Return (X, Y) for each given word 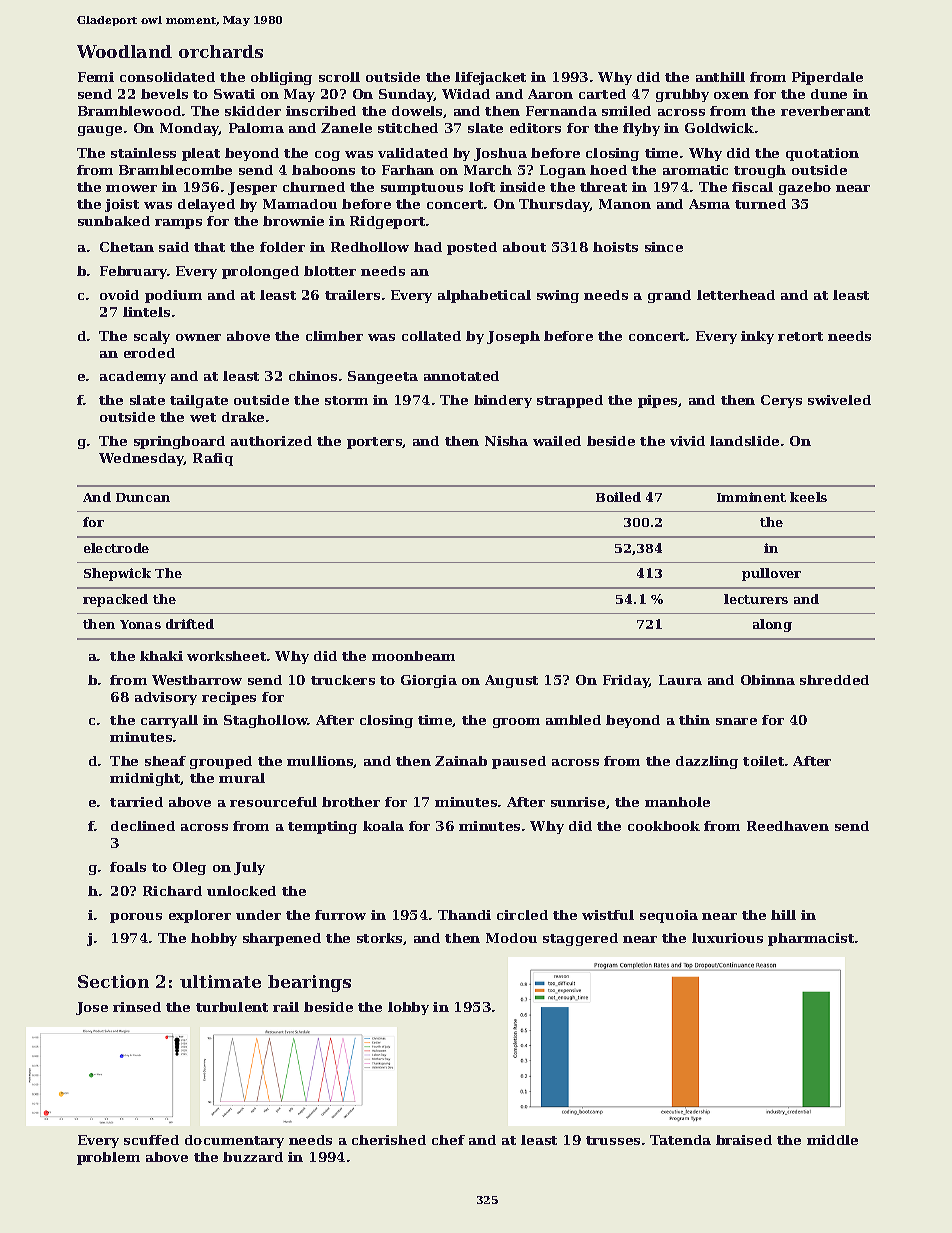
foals (128, 867)
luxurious (727, 938)
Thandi (464, 915)
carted (602, 94)
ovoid (119, 295)
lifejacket (490, 78)
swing (558, 296)
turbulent (232, 1007)
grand (669, 296)
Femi (96, 77)
